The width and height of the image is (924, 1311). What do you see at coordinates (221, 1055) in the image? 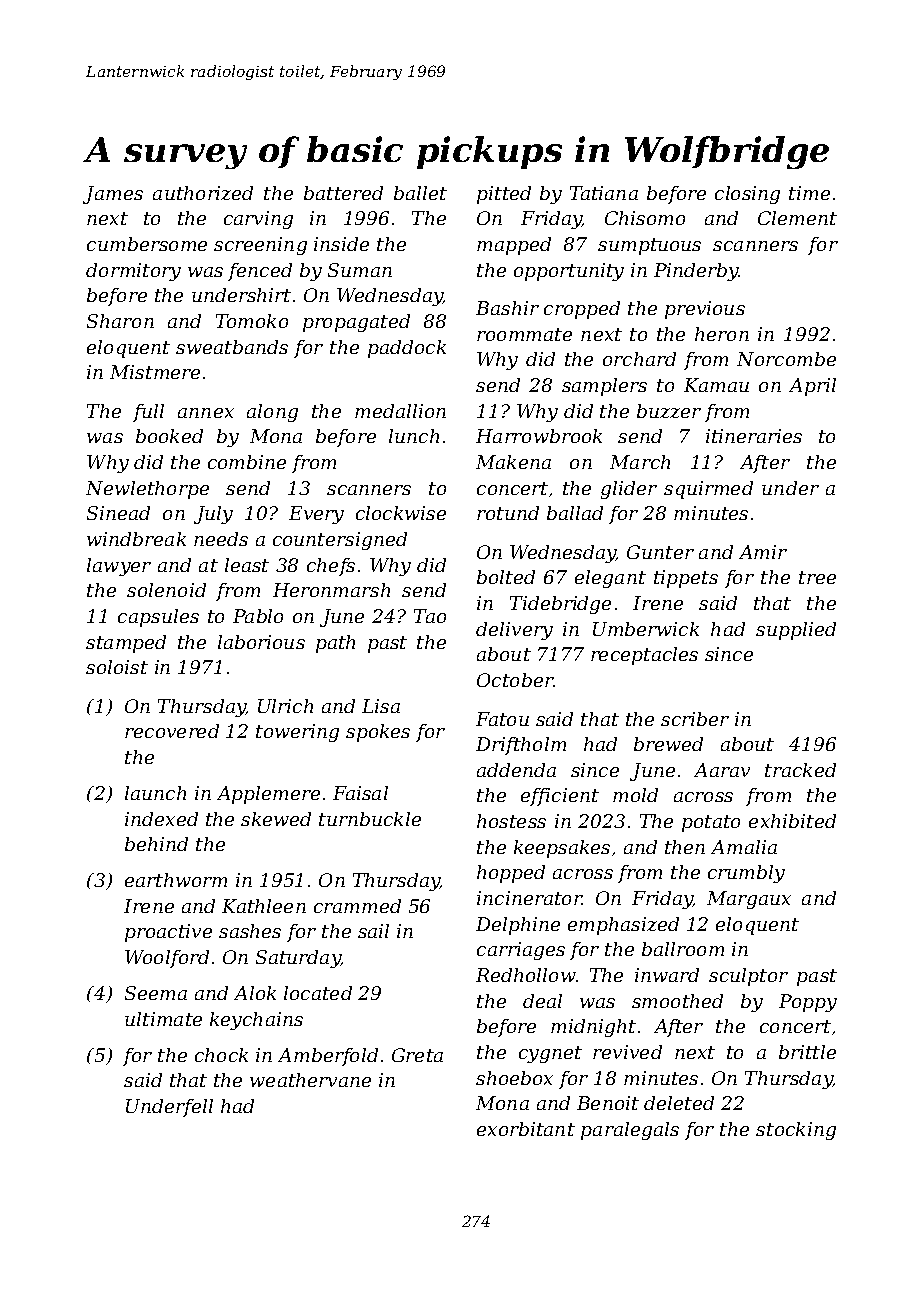
I see `chock` at bounding box center [221, 1055].
